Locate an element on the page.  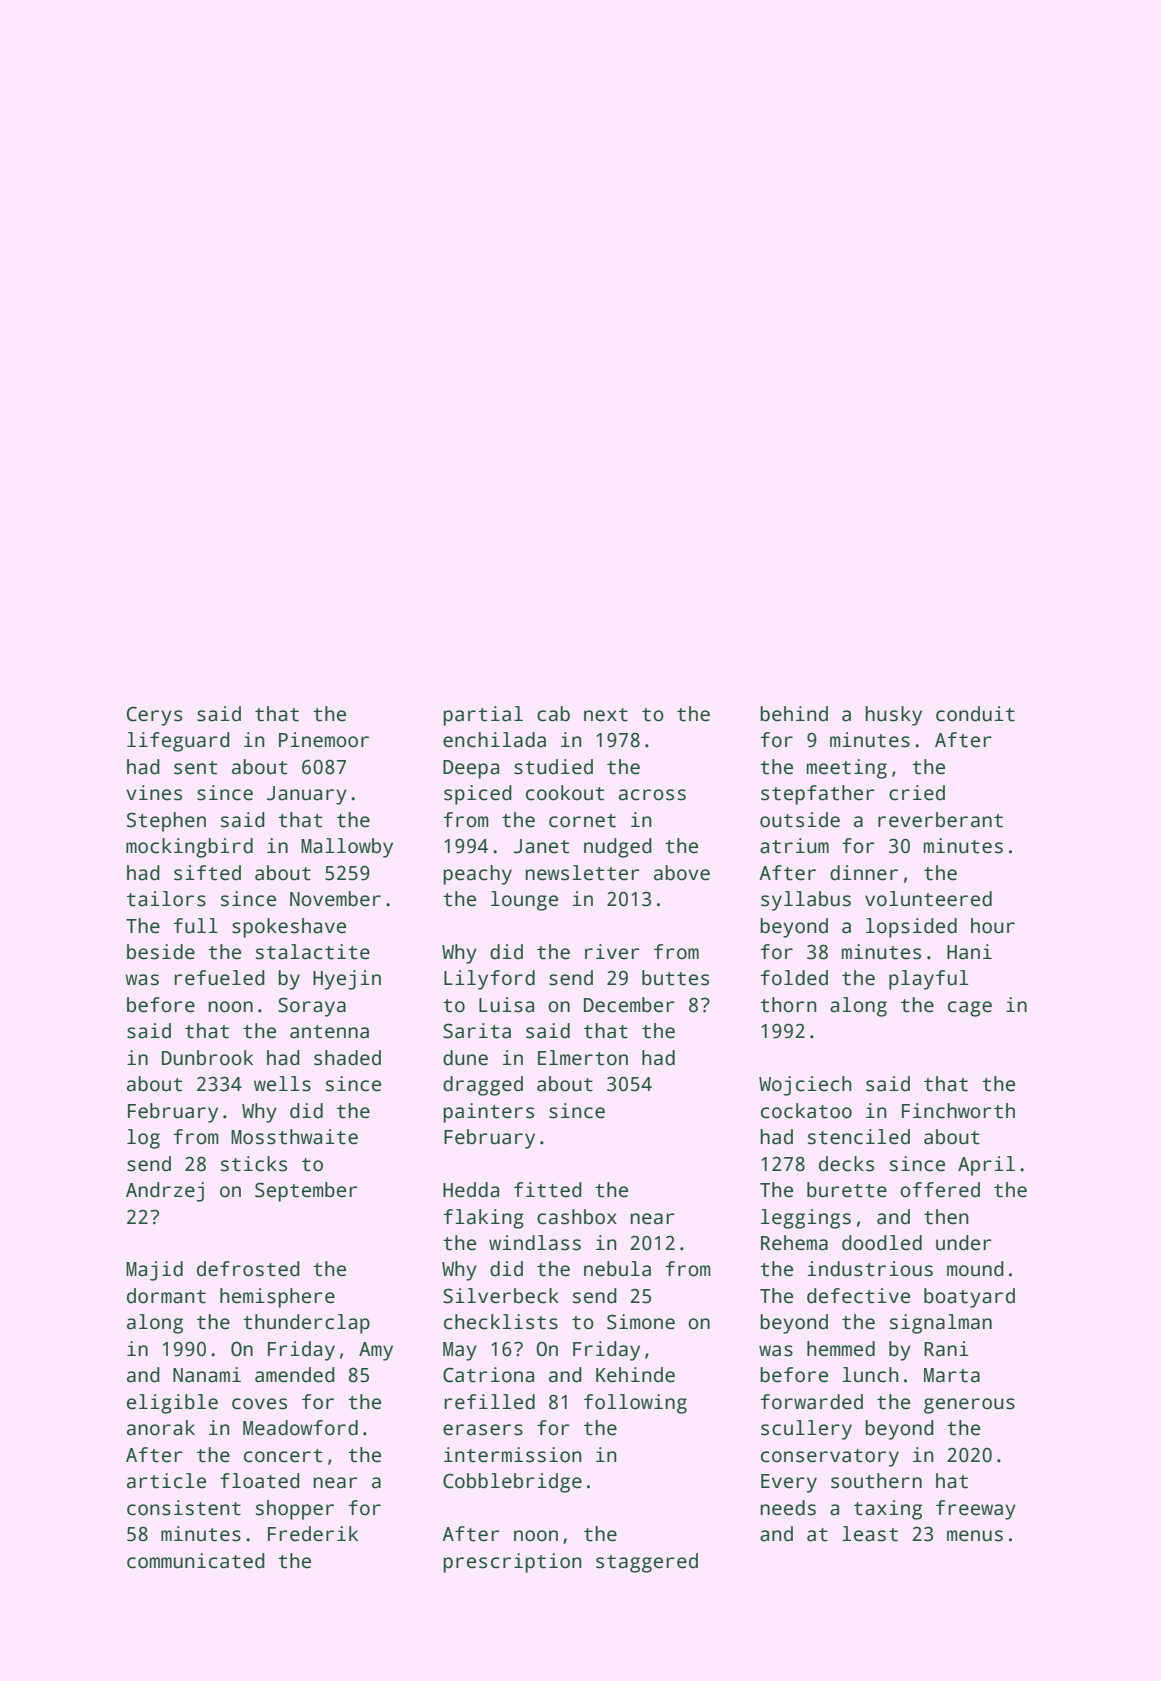
needs is located at coordinates (788, 1508).
